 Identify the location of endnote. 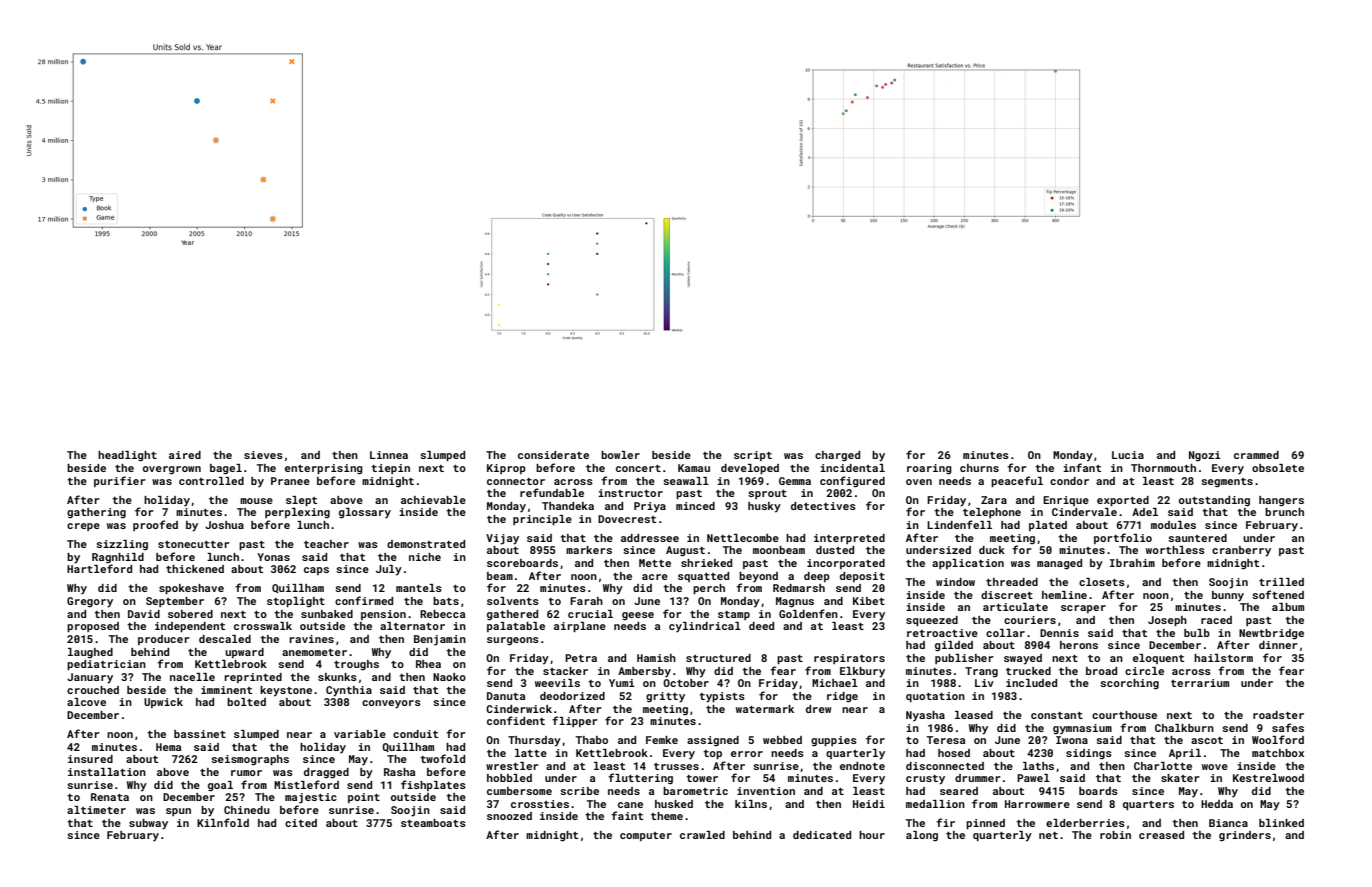
(862, 766).
